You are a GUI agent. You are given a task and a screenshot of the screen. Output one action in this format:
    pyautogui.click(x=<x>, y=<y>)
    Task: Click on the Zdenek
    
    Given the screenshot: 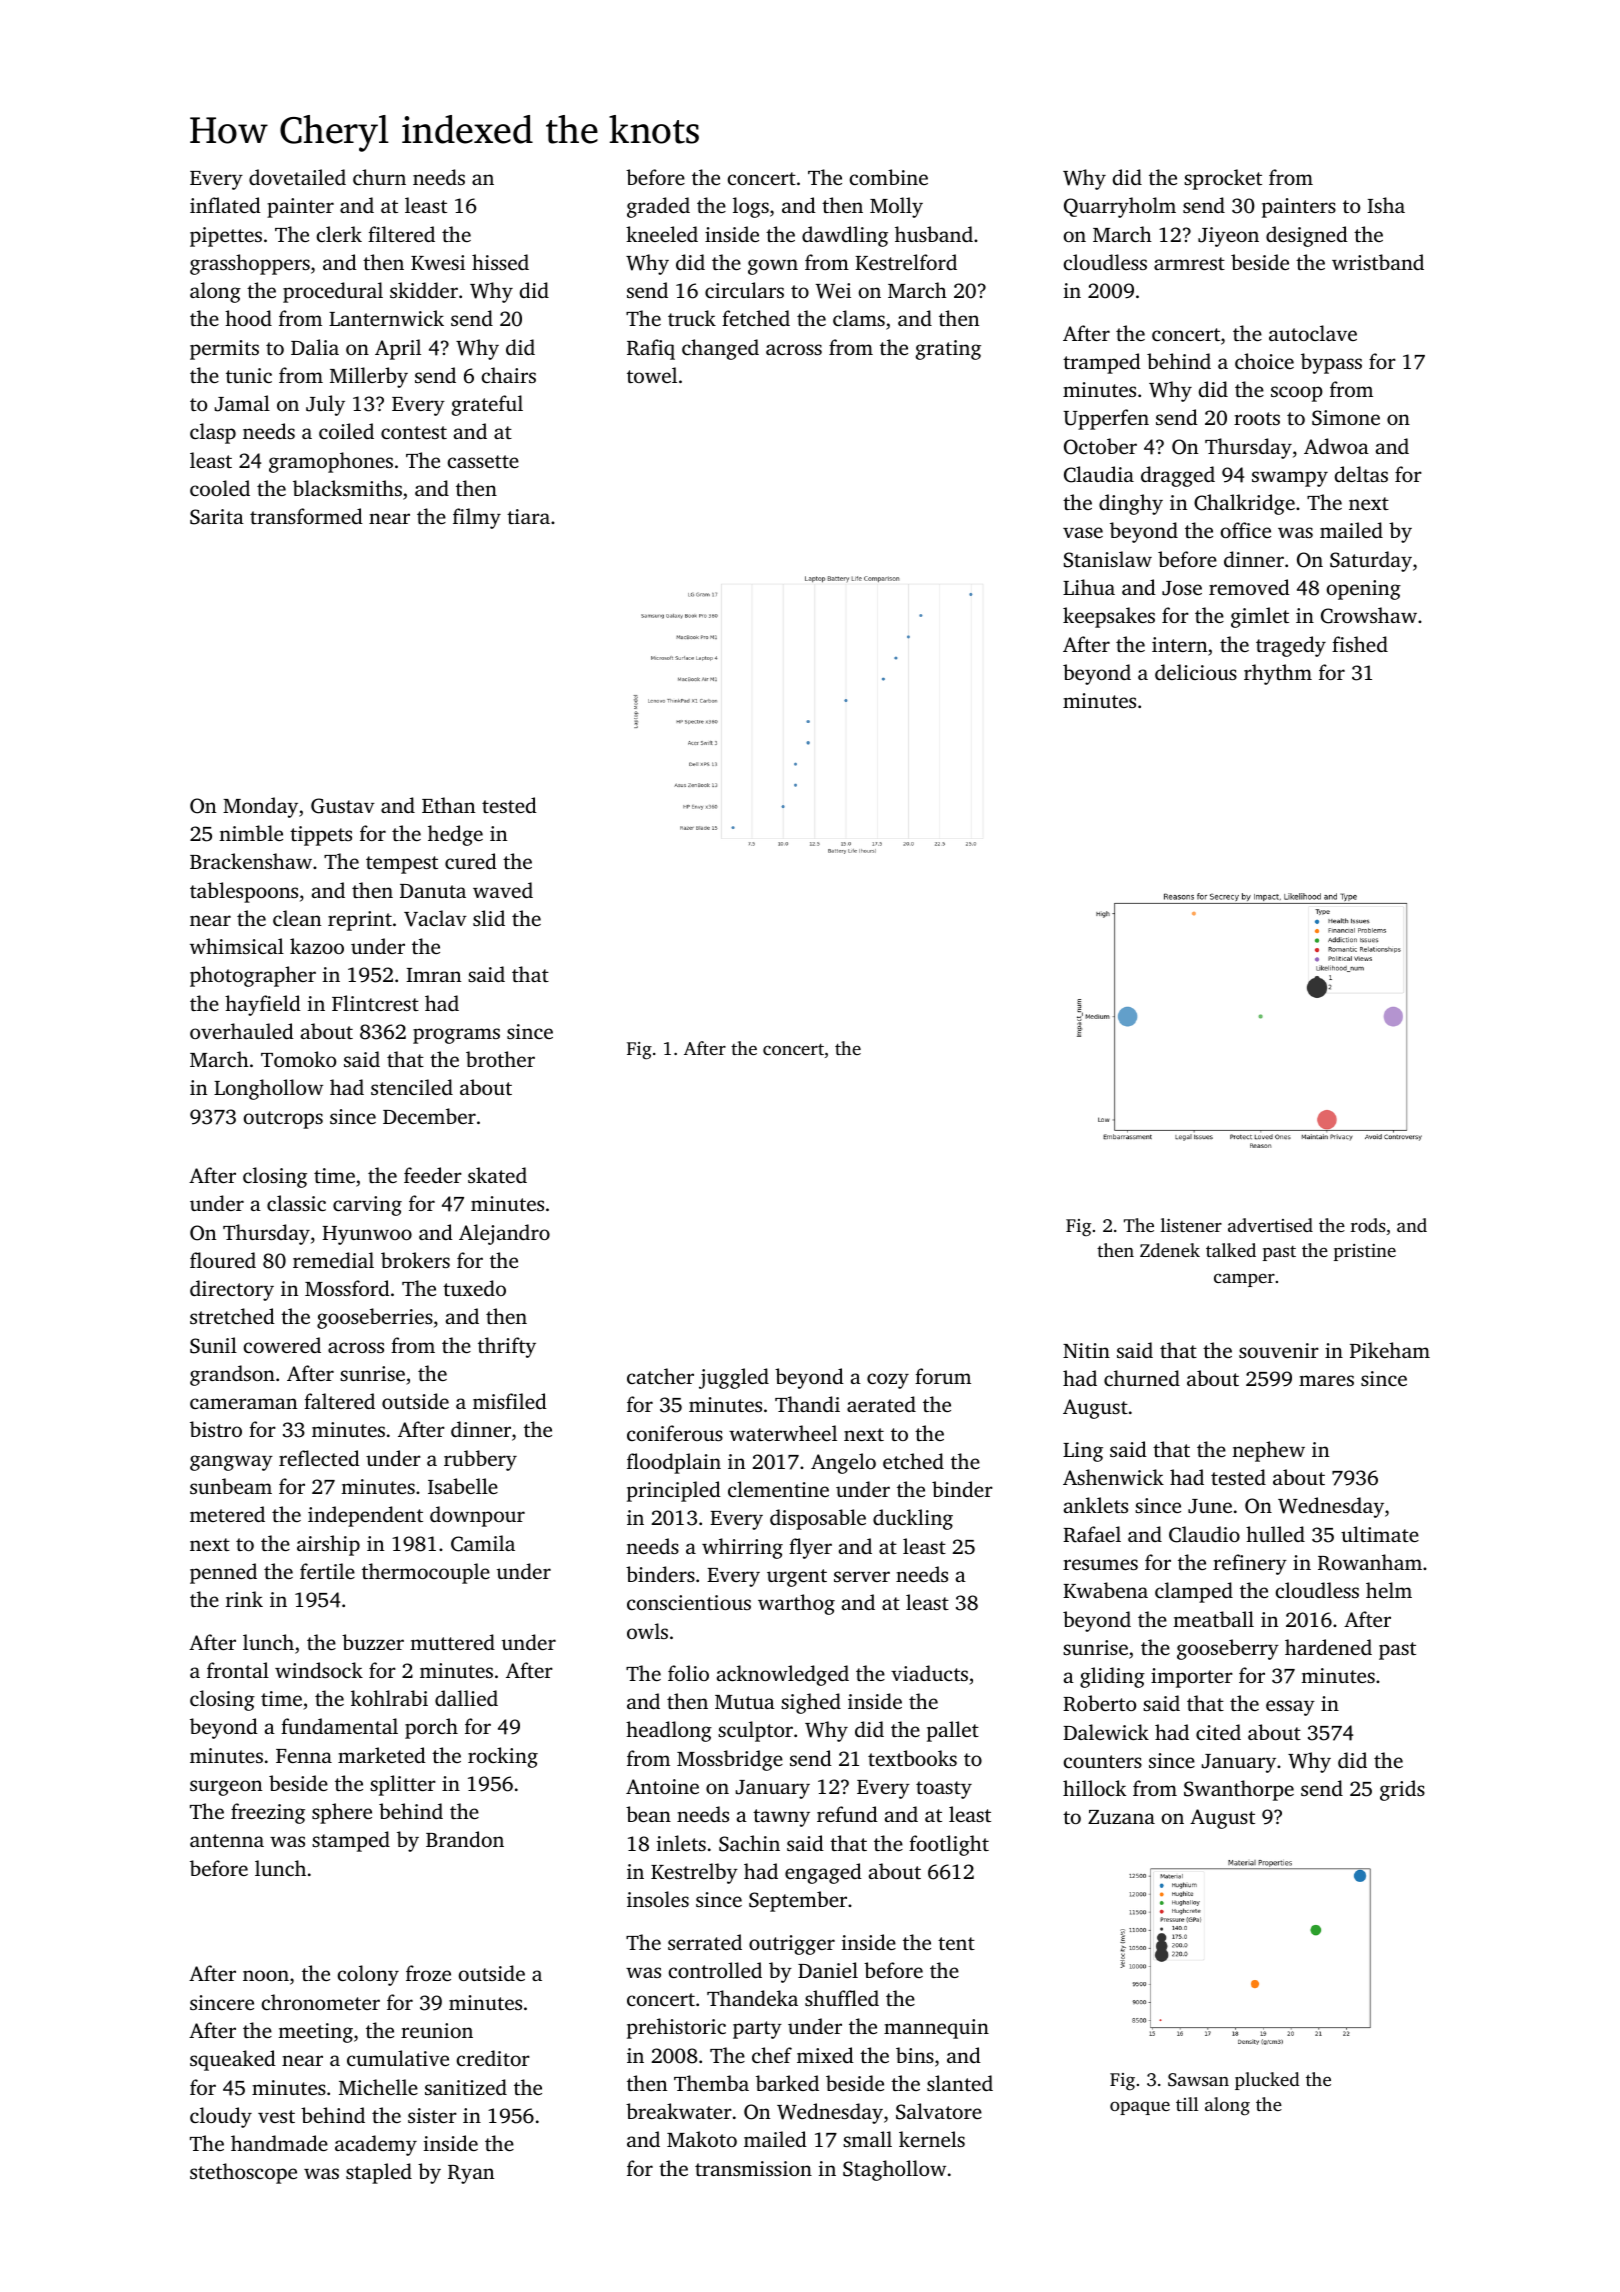 What is the action you would take?
    pyautogui.click(x=1170, y=1250)
